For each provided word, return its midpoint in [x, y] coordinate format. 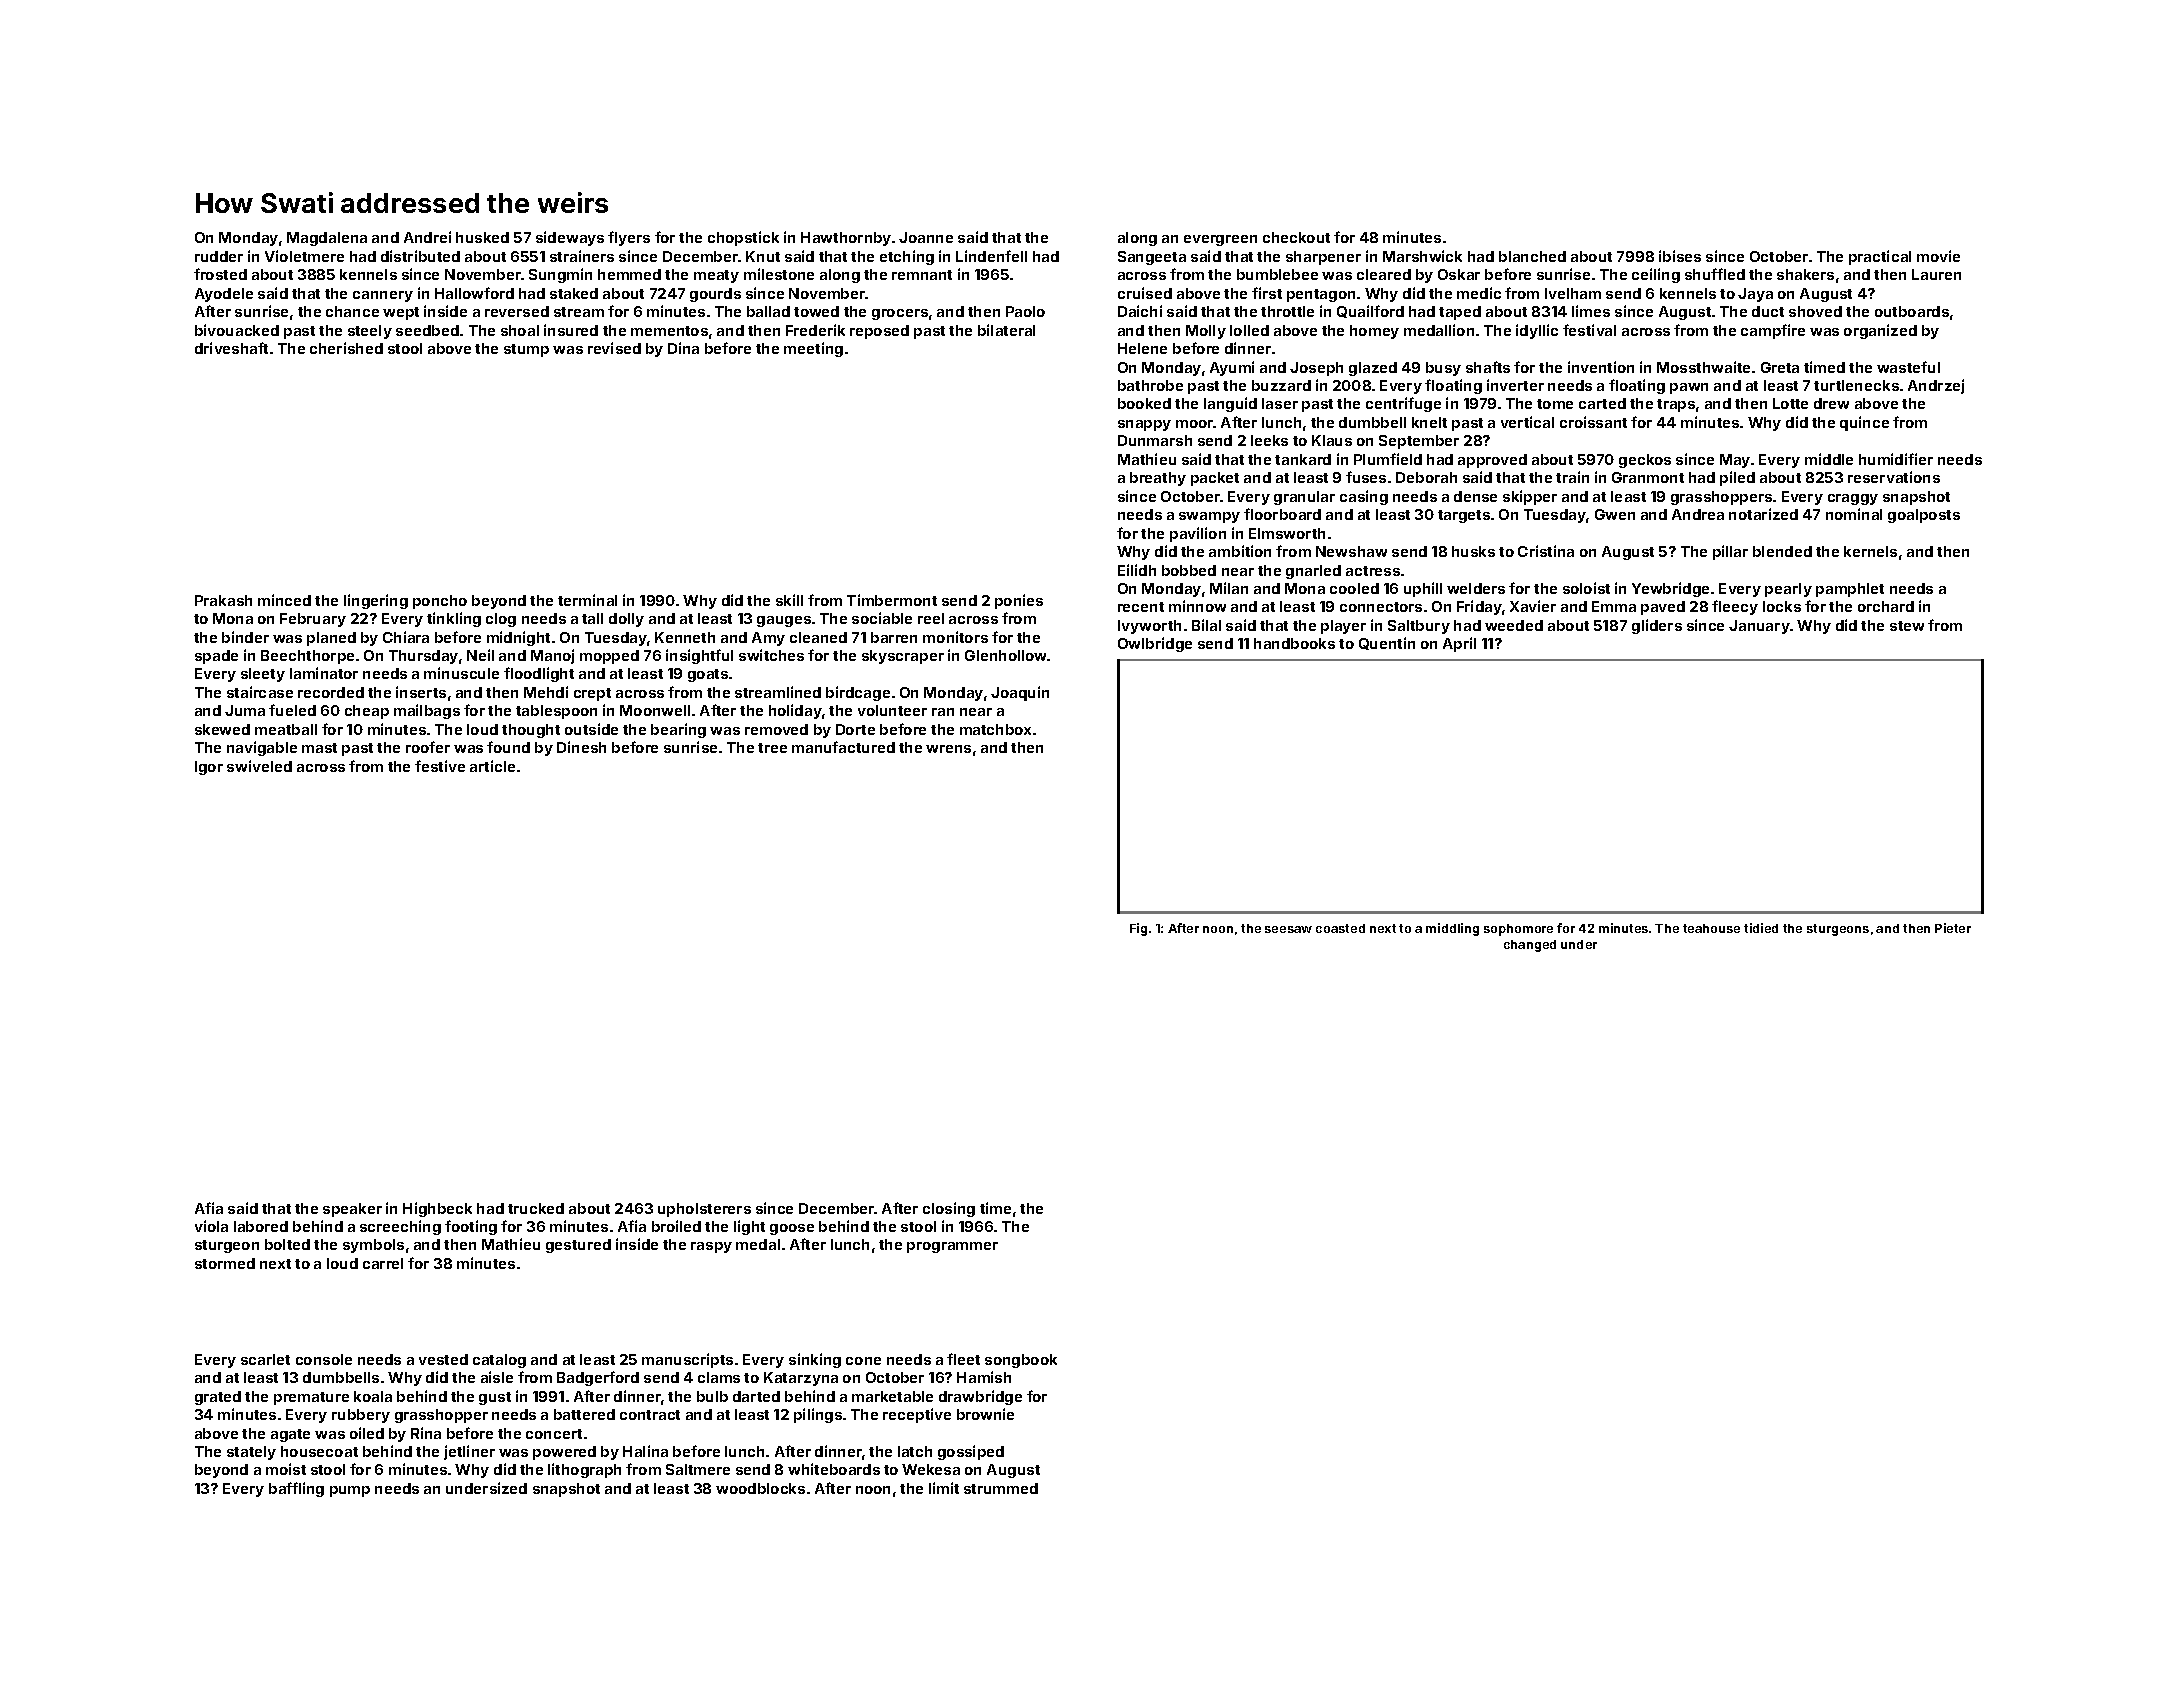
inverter [1515, 385]
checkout [1296, 237]
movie [1938, 256]
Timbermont [892, 600]
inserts [421, 692]
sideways [570, 238]
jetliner [469, 1452]
